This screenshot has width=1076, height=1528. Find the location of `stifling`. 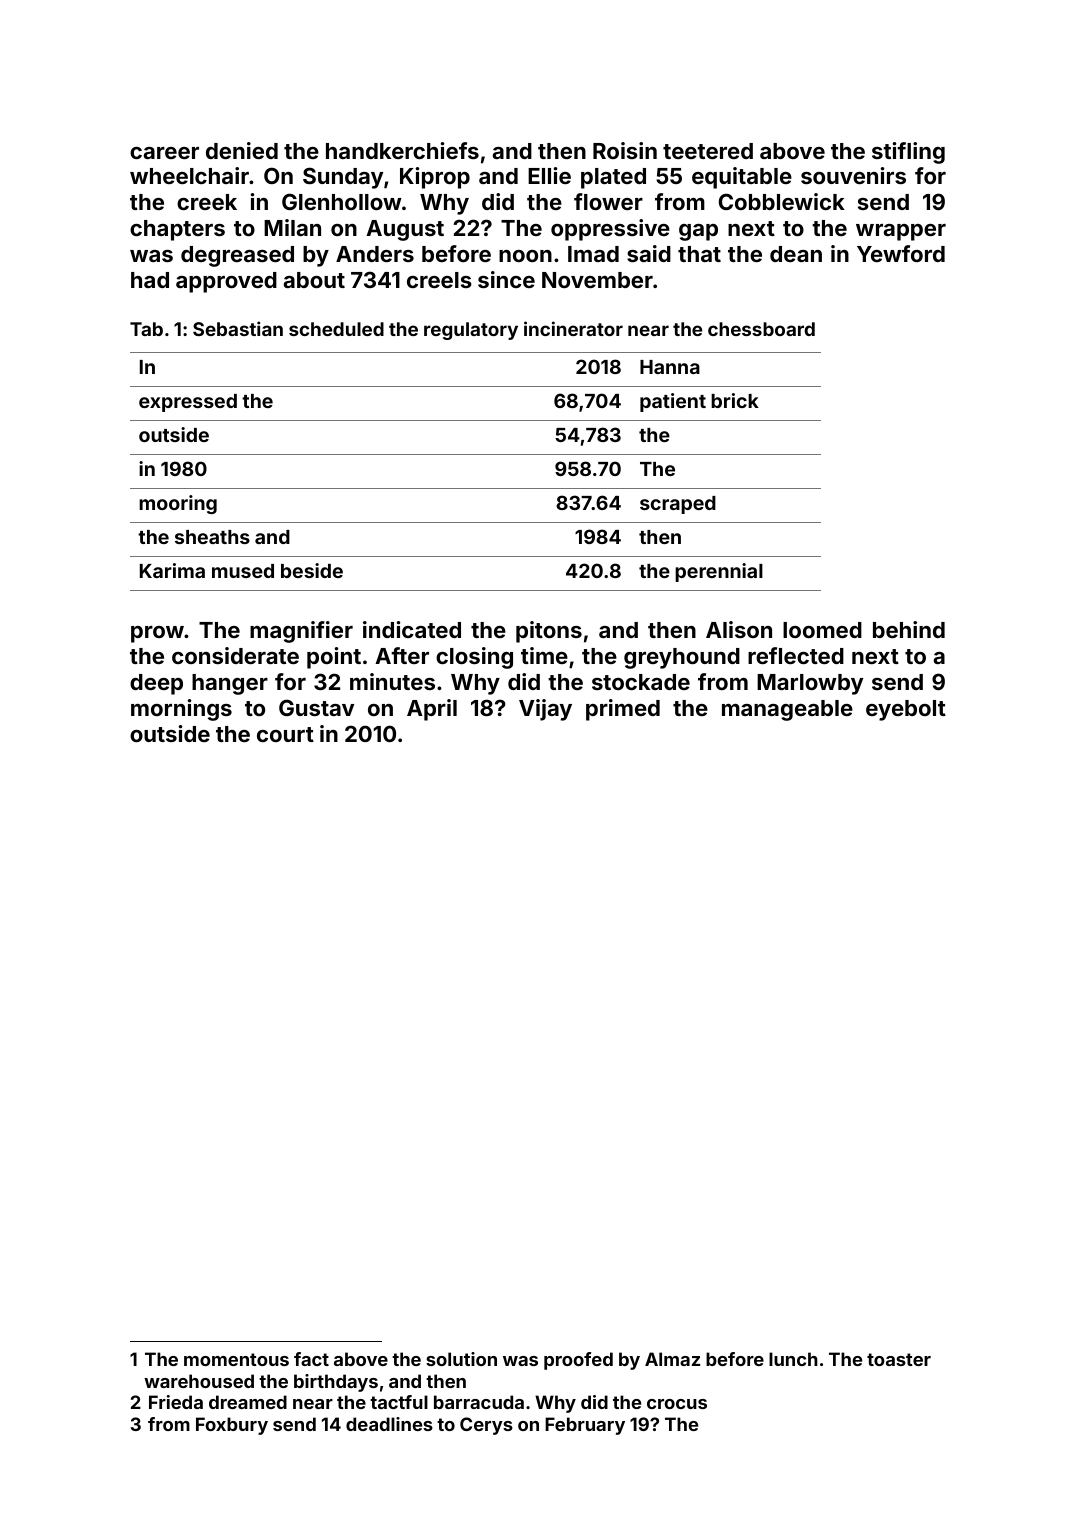

stifling is located at coordinates (908, 153).
